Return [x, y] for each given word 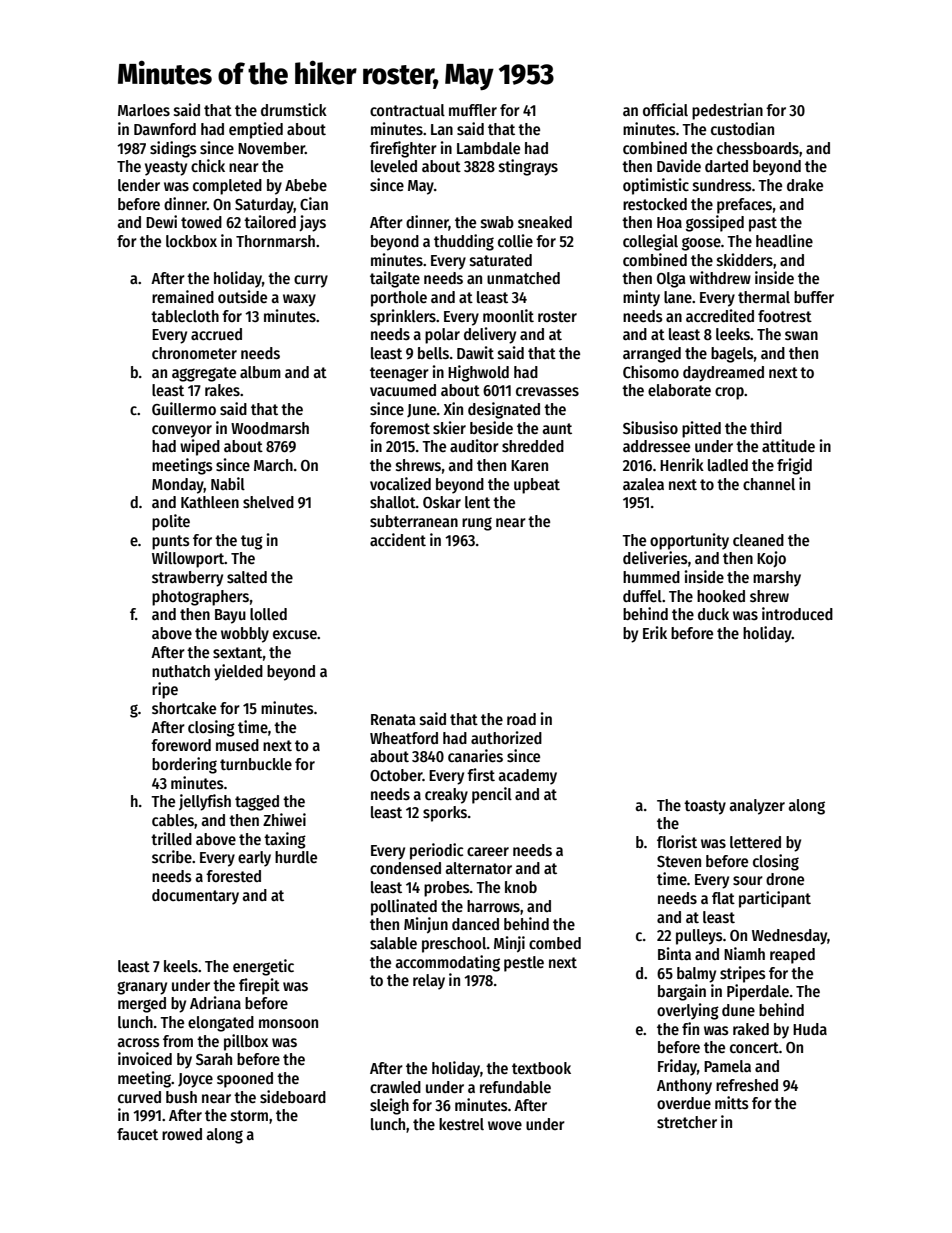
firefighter [403, 149]
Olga [671, 280]
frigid [794, 466]
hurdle [296, 857]
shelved [268, 502]
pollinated [404, 907]
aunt [557, 428]
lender [139, 185]
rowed [182, 1134]
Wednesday [789, 937]
